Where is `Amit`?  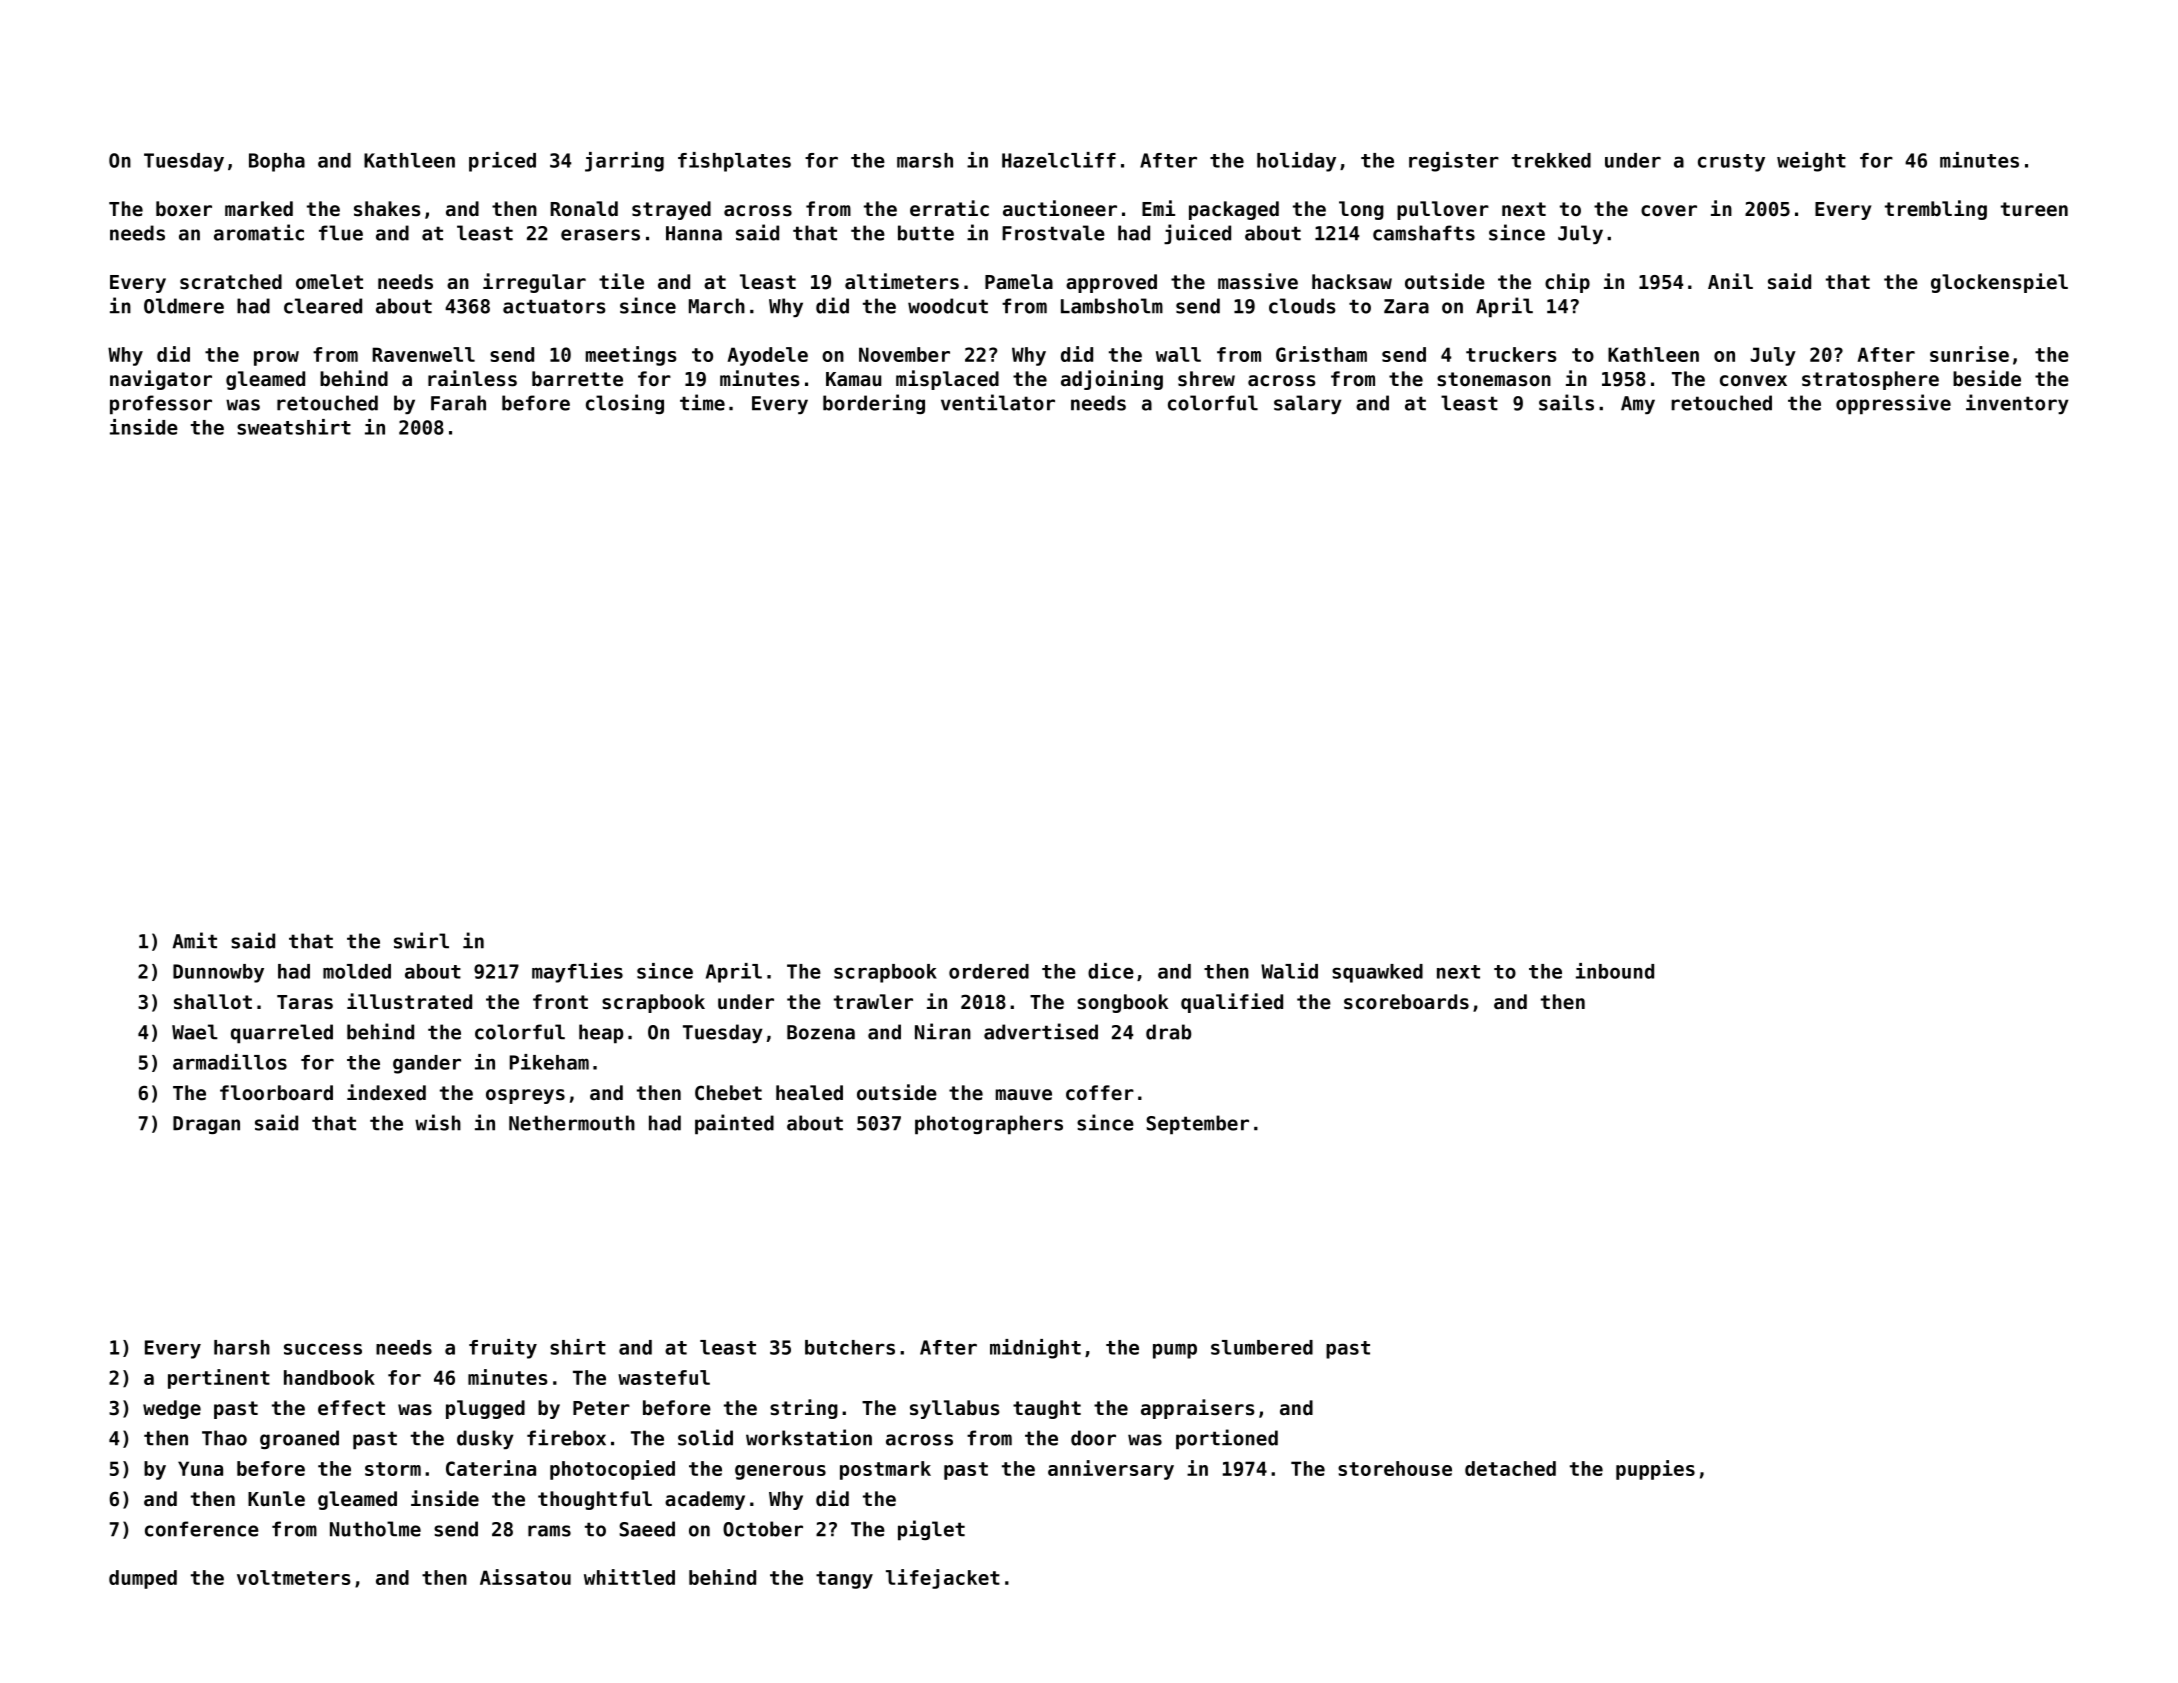
Amit is located at coordinates (195, 940).
